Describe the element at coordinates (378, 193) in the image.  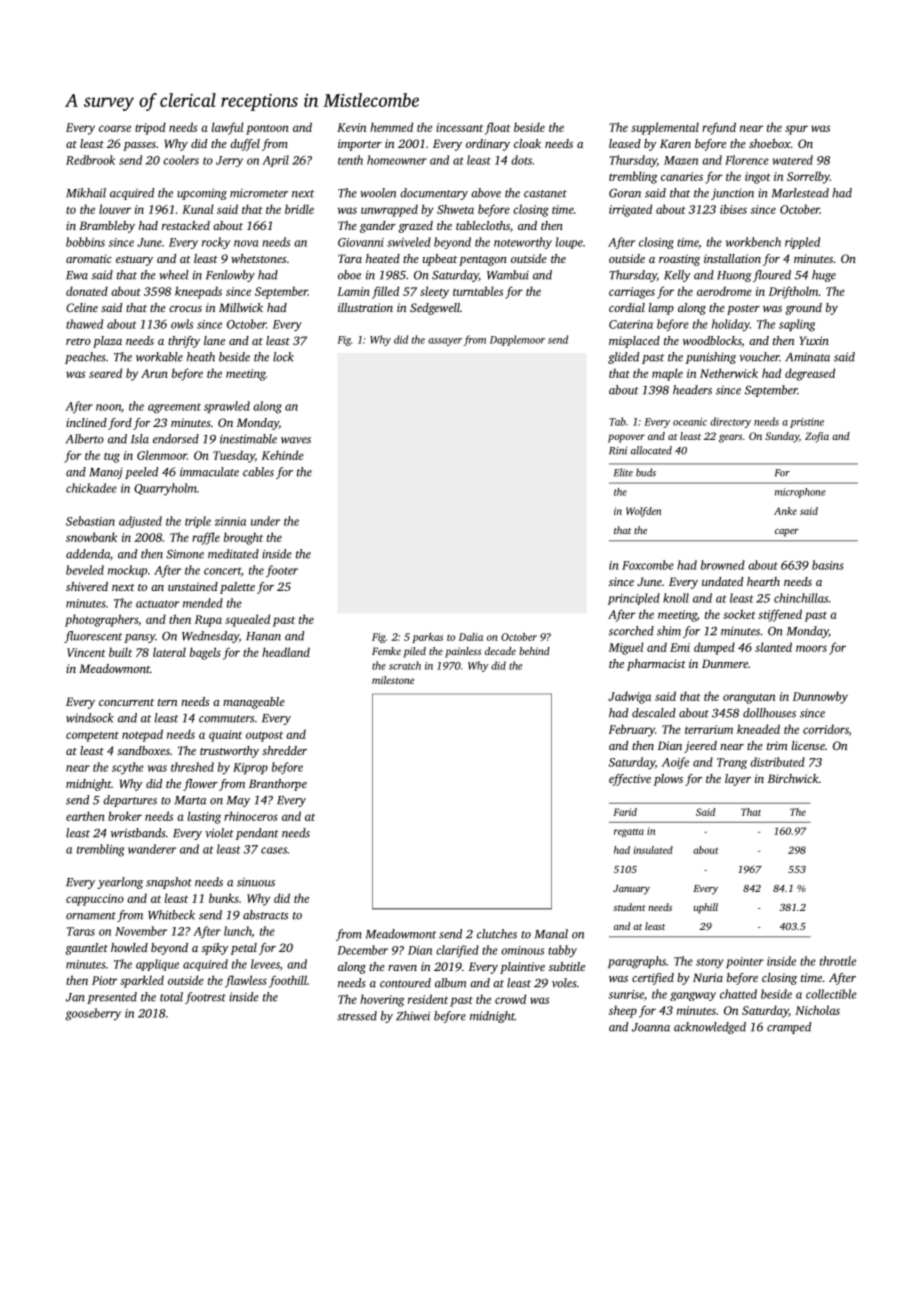
I see `woolen` at that location.
